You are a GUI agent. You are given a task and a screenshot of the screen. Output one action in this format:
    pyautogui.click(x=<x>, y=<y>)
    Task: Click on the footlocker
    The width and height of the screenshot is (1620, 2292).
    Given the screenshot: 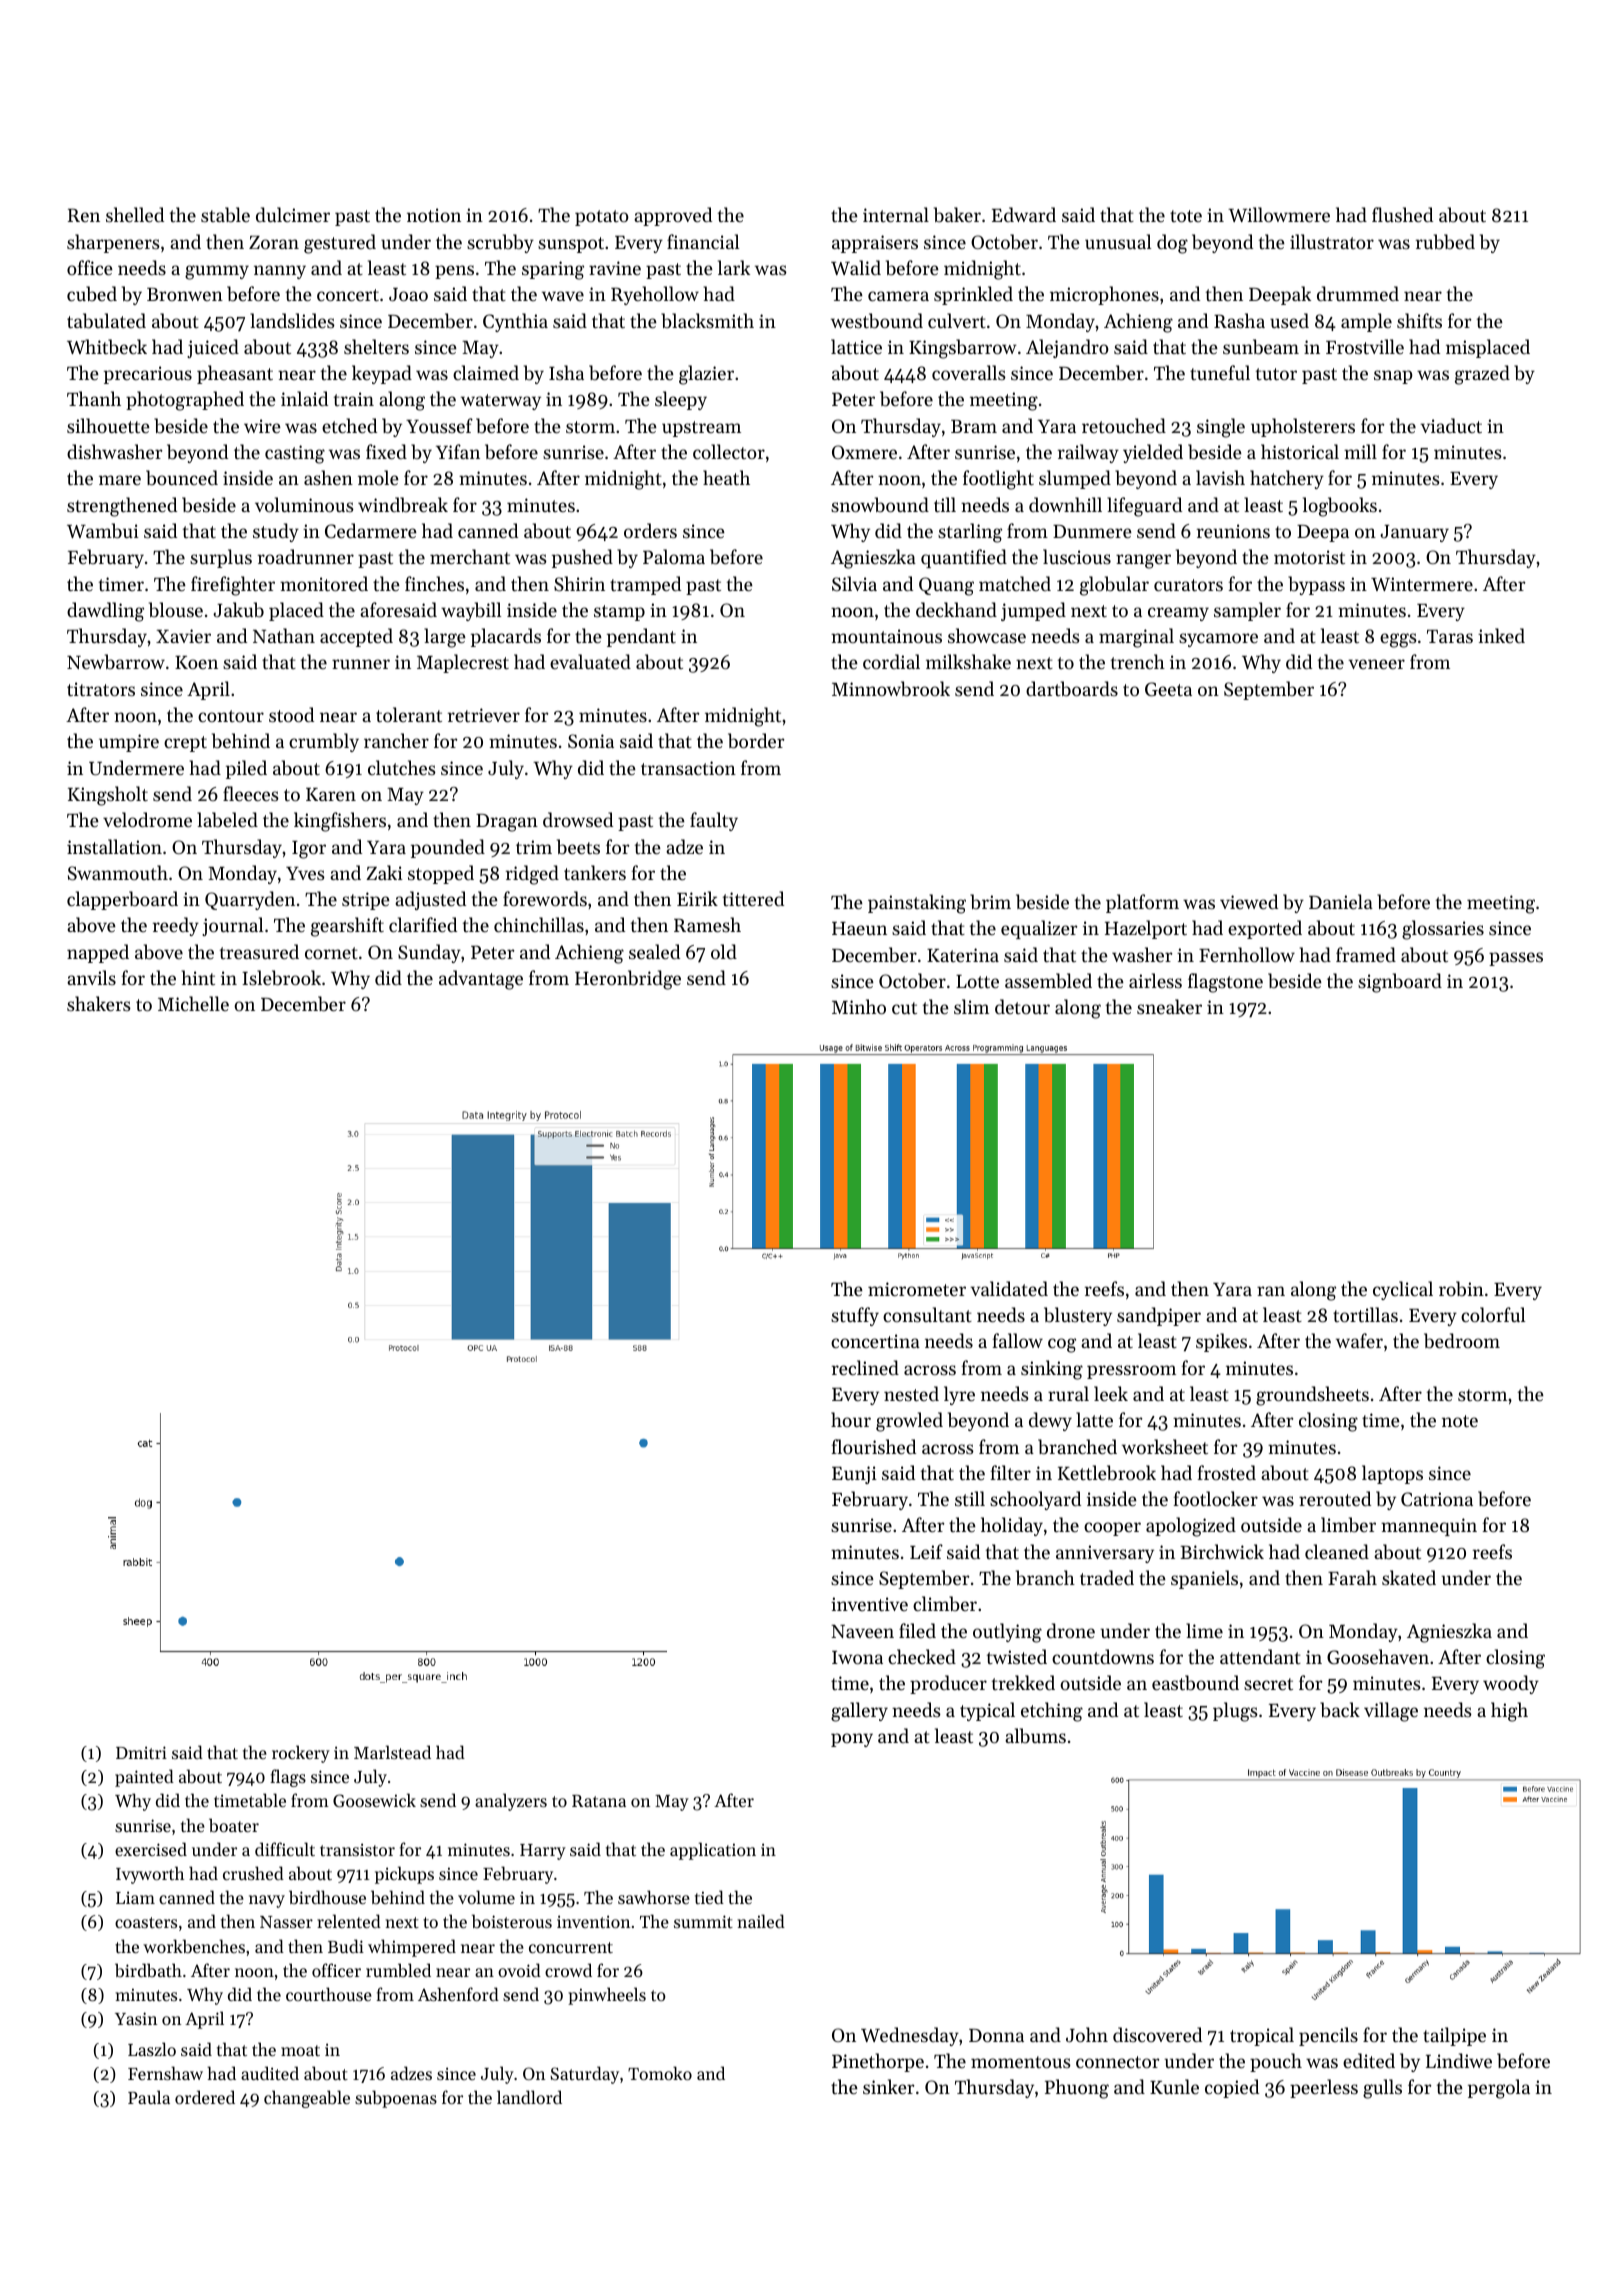 What is the action you would take?
    pyautogui.click(x=1216, y=1498)
